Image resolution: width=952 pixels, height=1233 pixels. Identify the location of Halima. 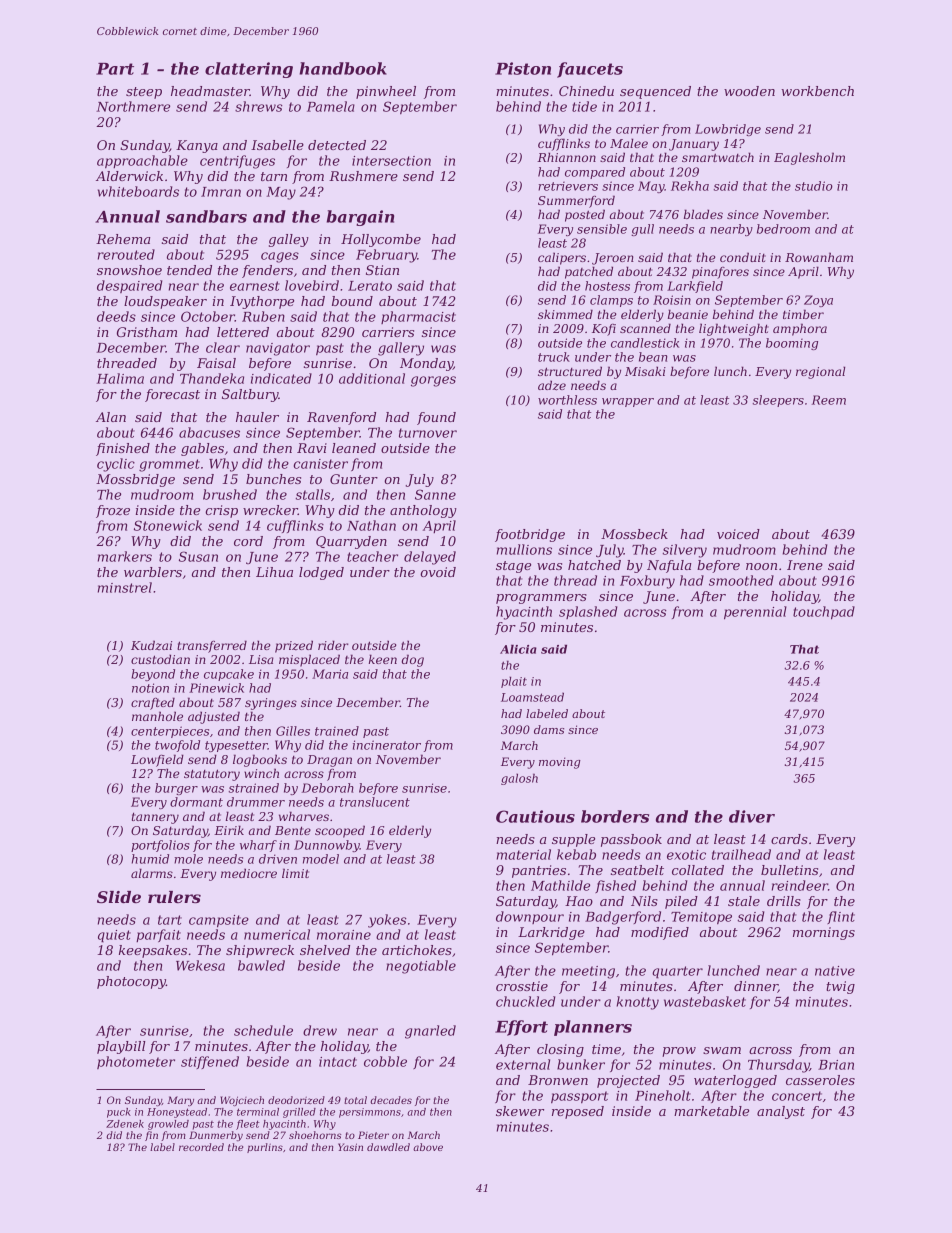
(120, 378).
